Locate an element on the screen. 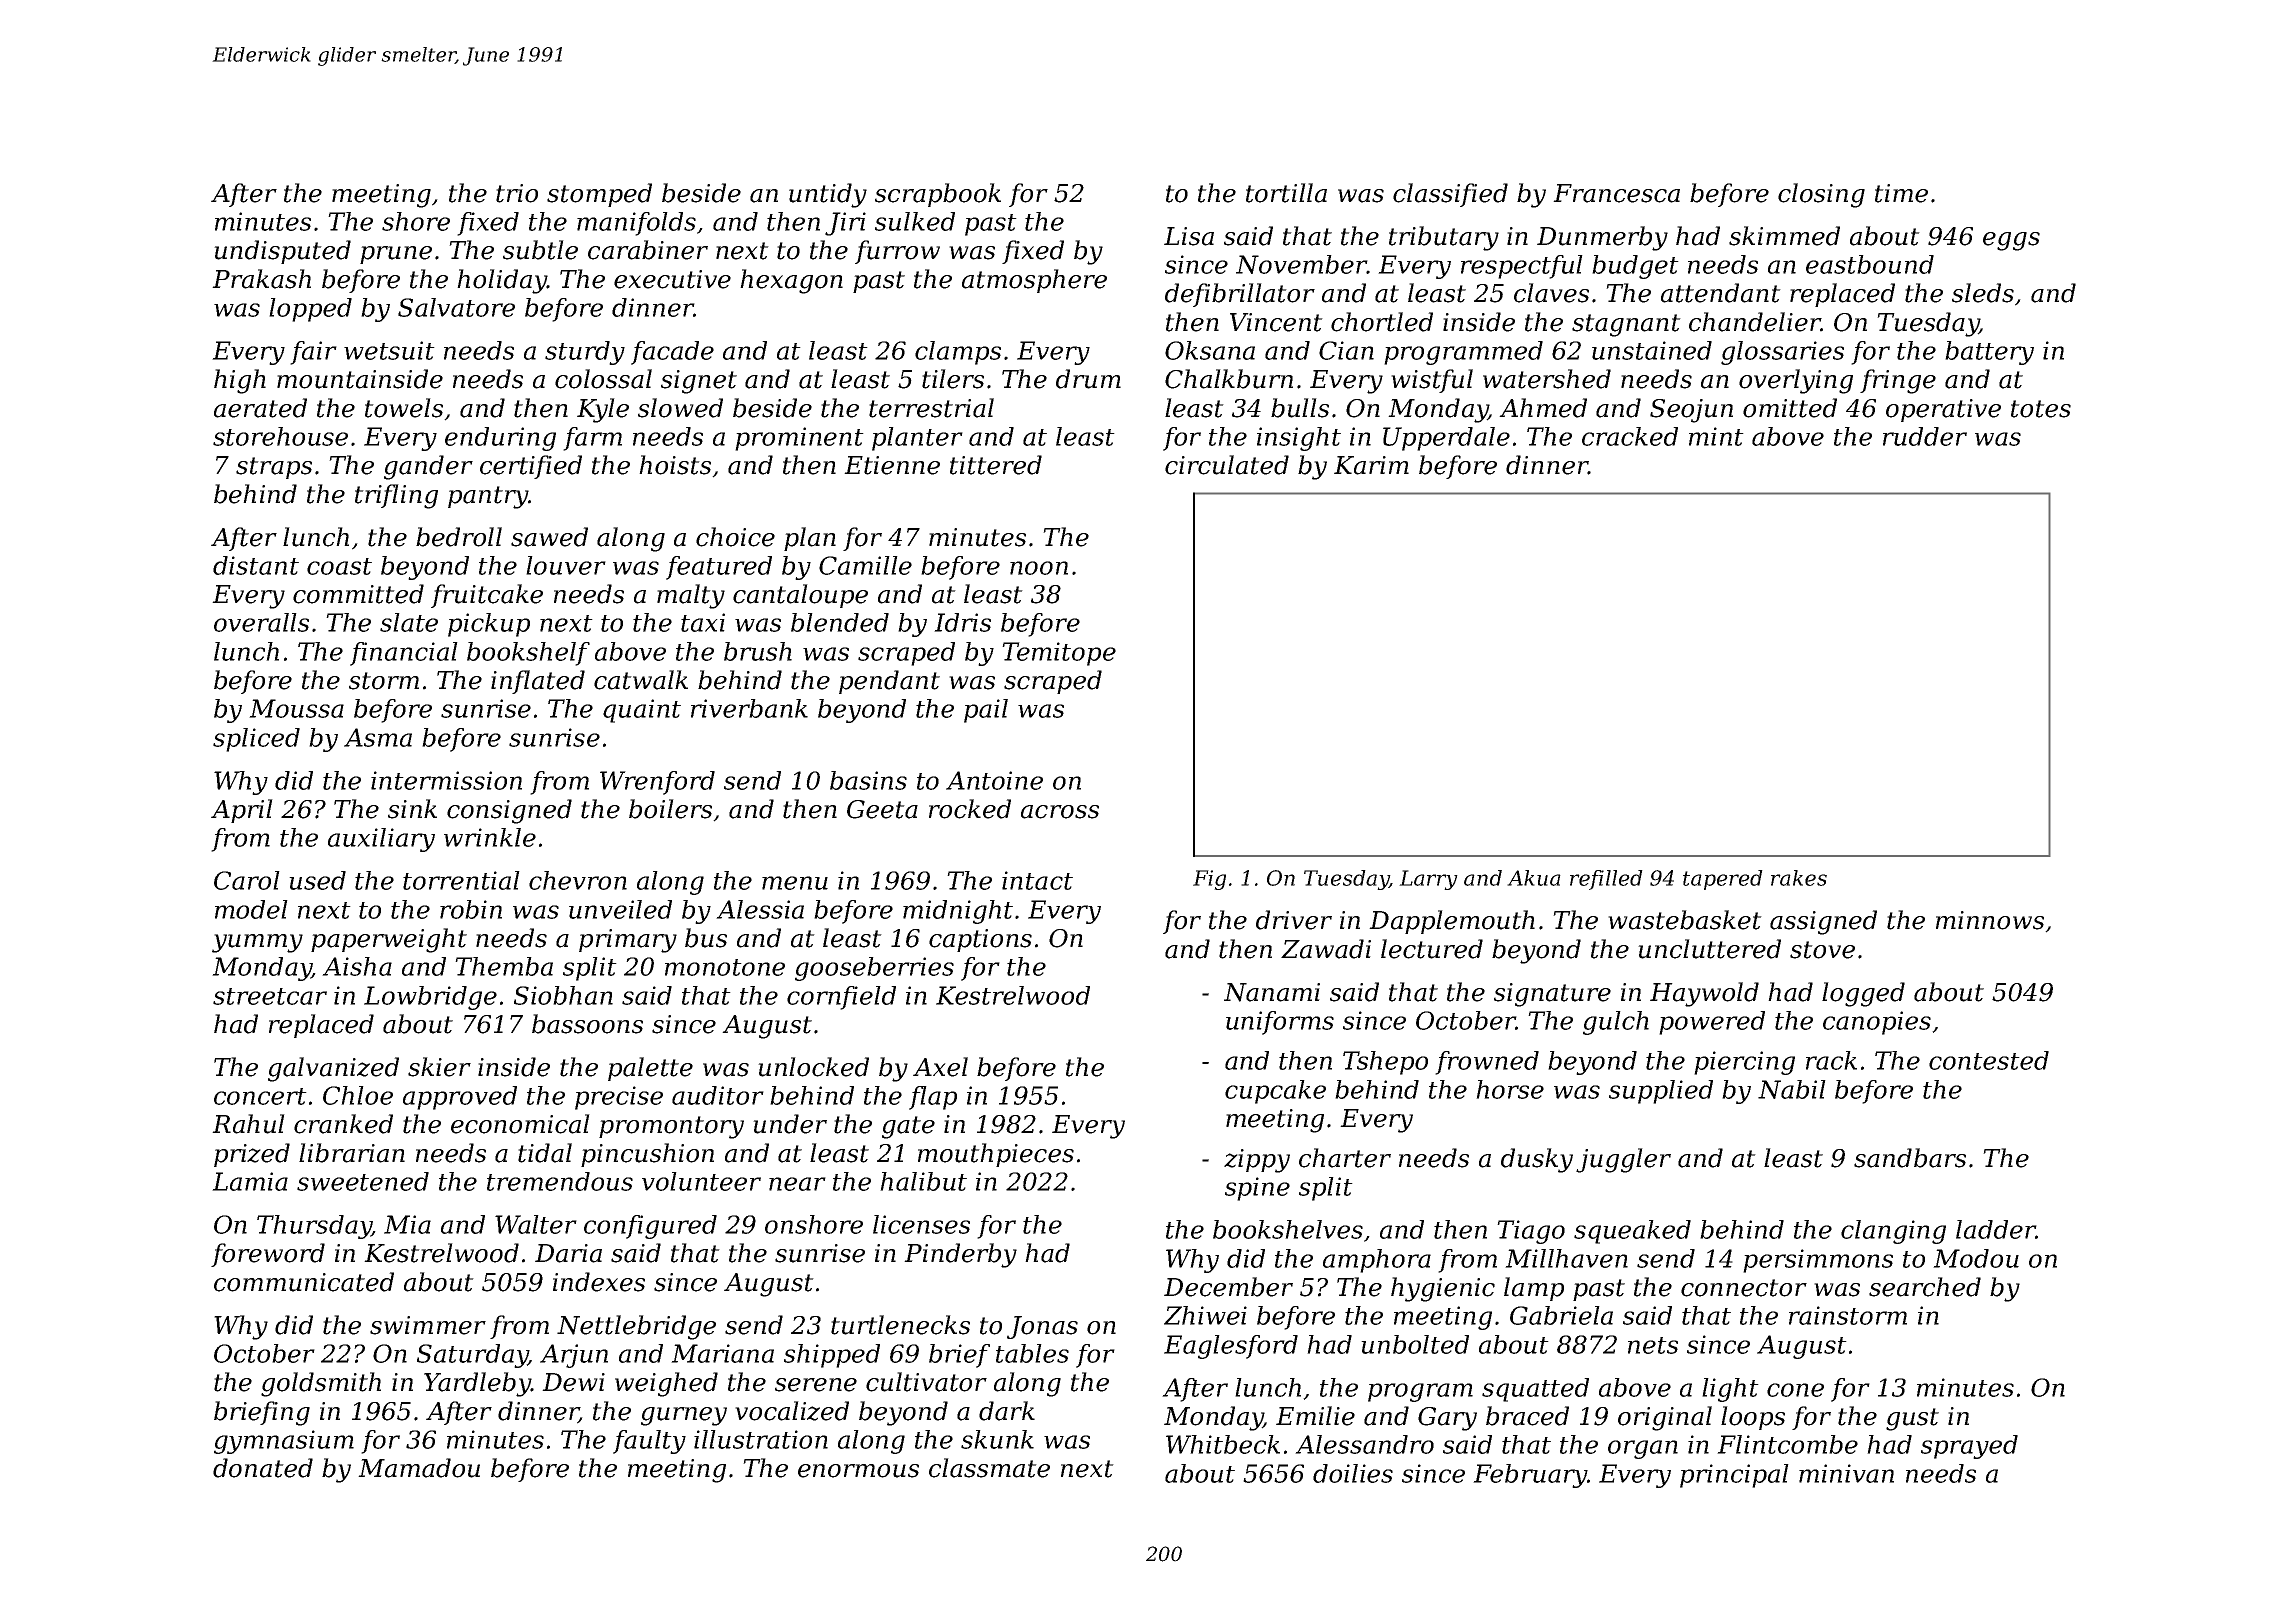 Image resolution: width=2292 pixels, height=1620 pixels. goldsmith is located at coordinates (321, 1384).
